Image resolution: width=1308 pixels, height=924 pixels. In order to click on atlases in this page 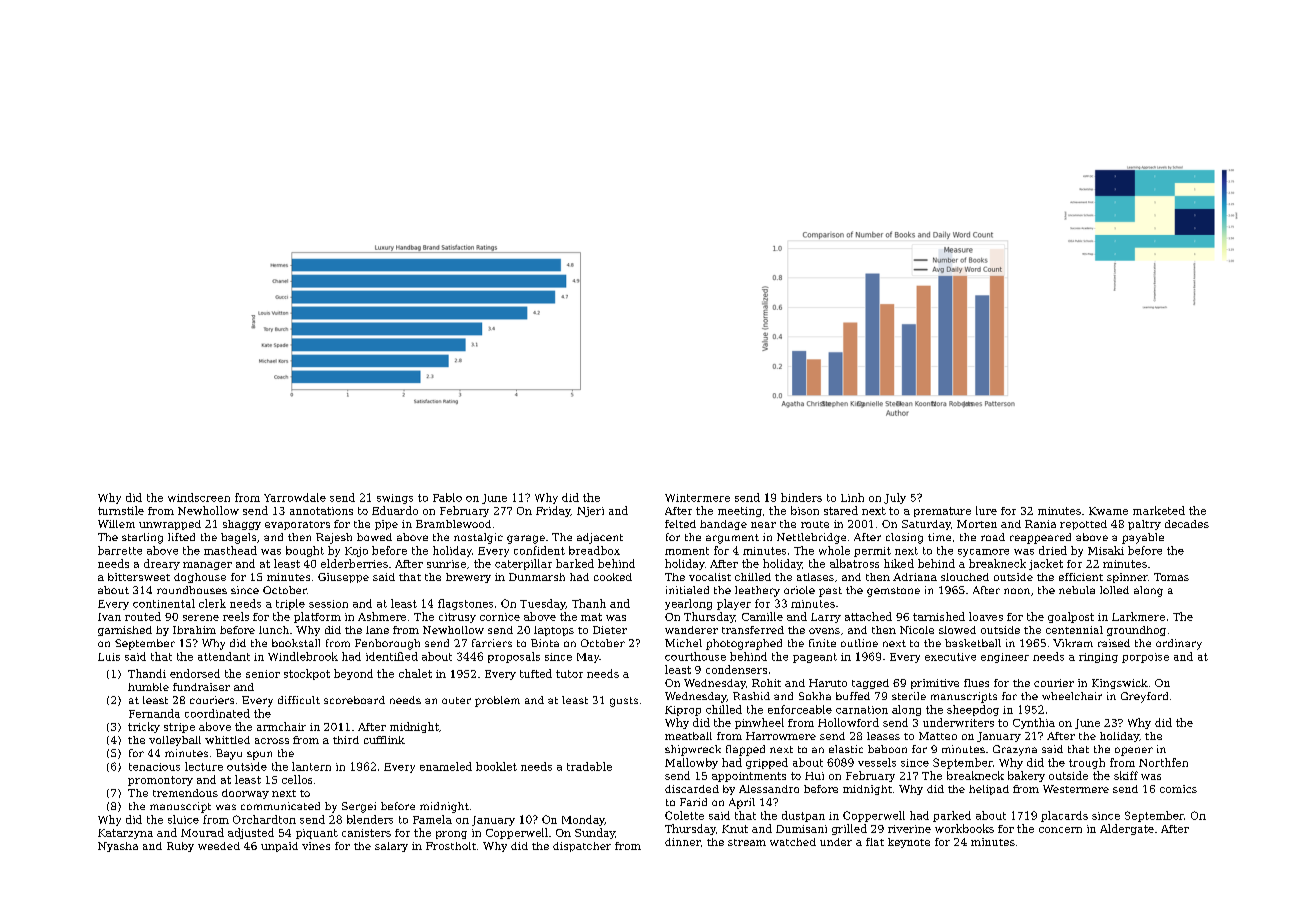, I will do `click(815, 577)`.
